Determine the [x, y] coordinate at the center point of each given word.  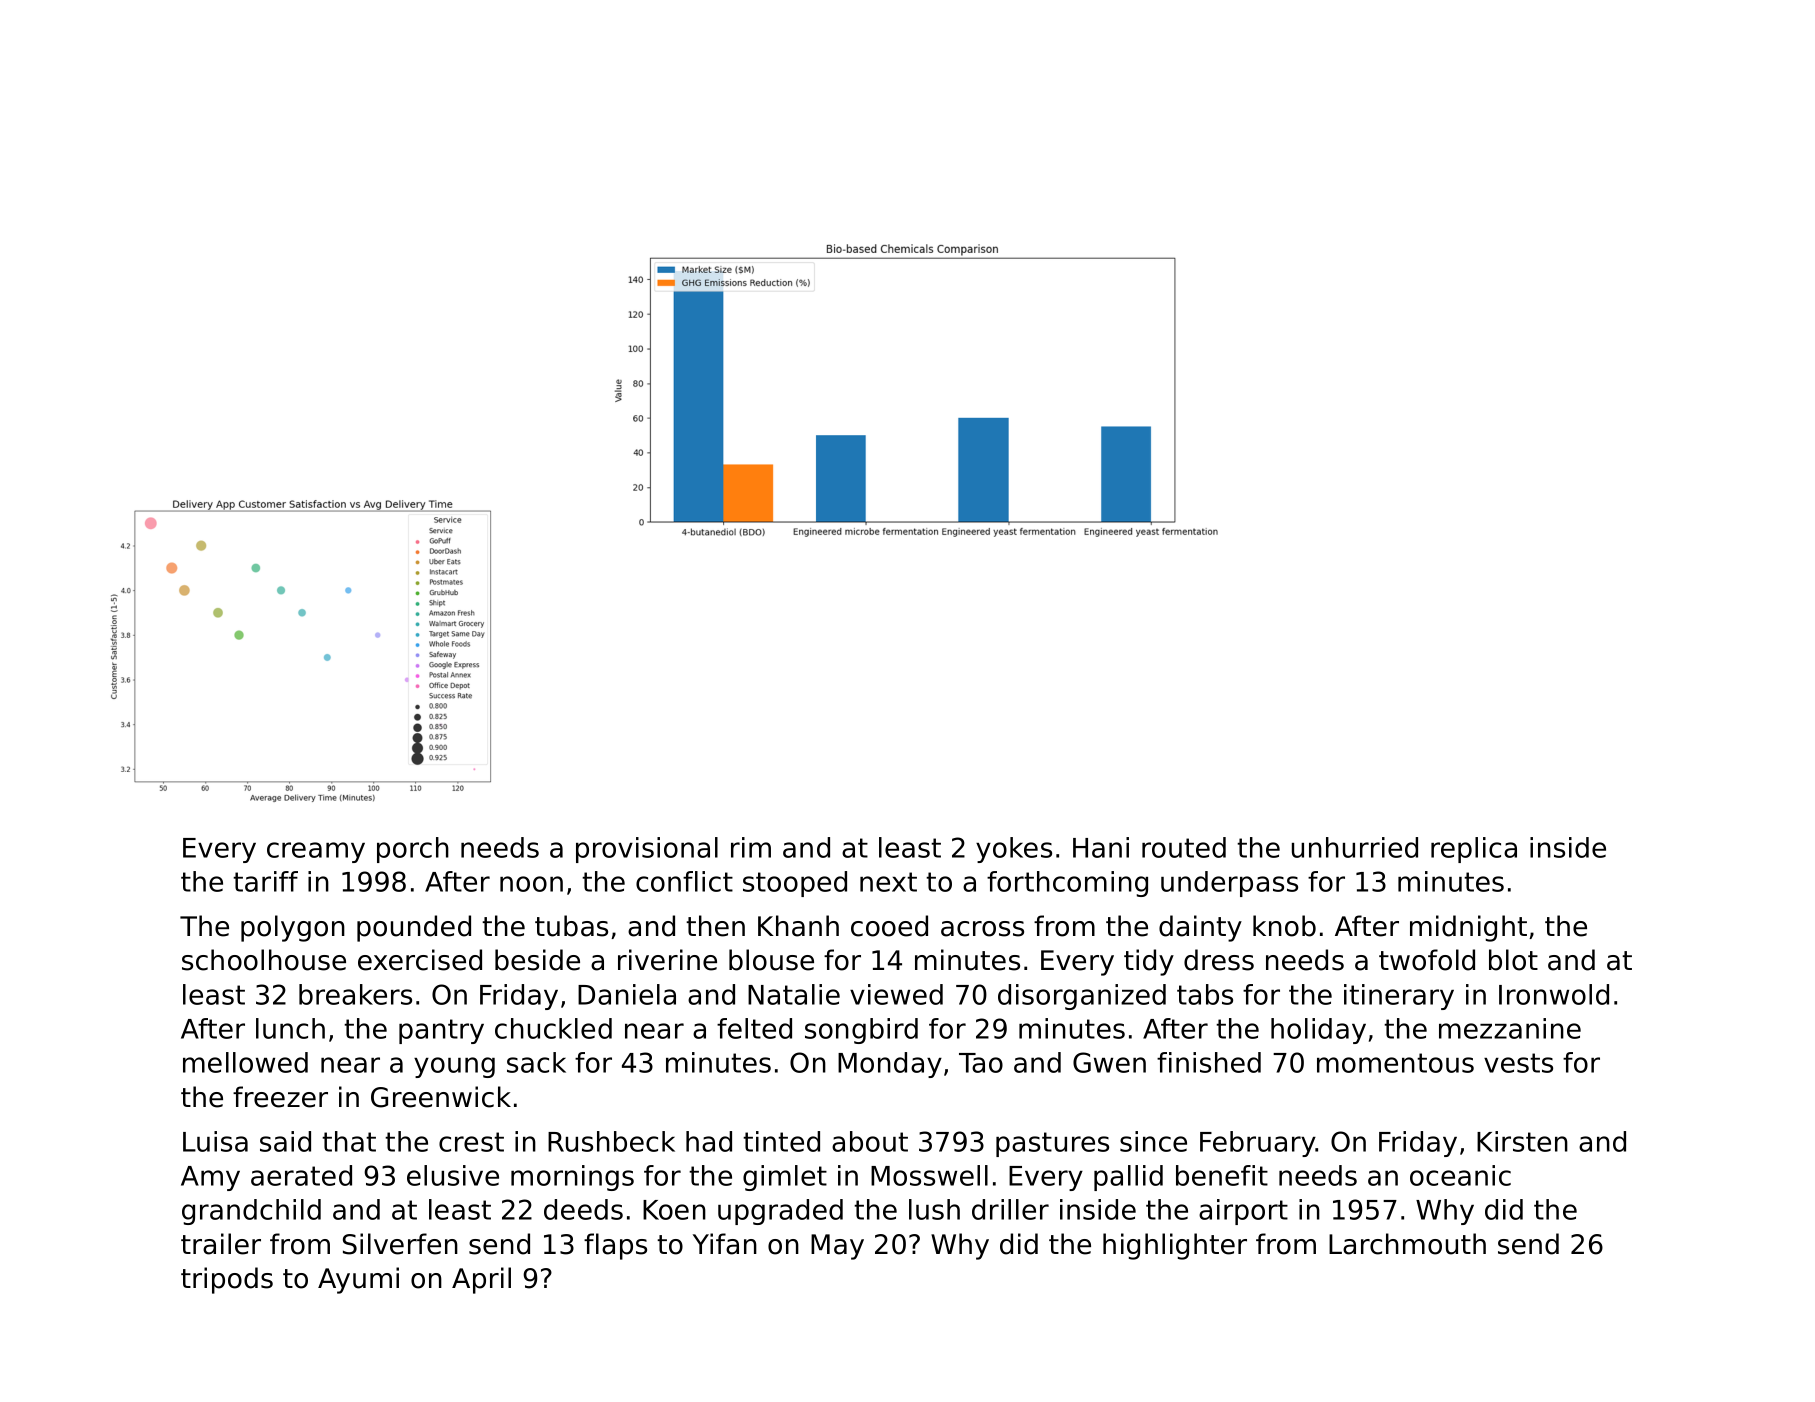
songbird [861, 1031]
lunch [290, 1028]
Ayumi [358, 1280]
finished [1209, 1062]
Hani [1101, 847]
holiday [1318, 1031]
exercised [420, 960]
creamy [316, 852]
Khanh [798, 926]
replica [1474, 850]
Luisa [215, 1141]
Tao [981, 1063]
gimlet [785, 1178]
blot [1513, 960]
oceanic [1460, 1175]
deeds [583, 1209]
